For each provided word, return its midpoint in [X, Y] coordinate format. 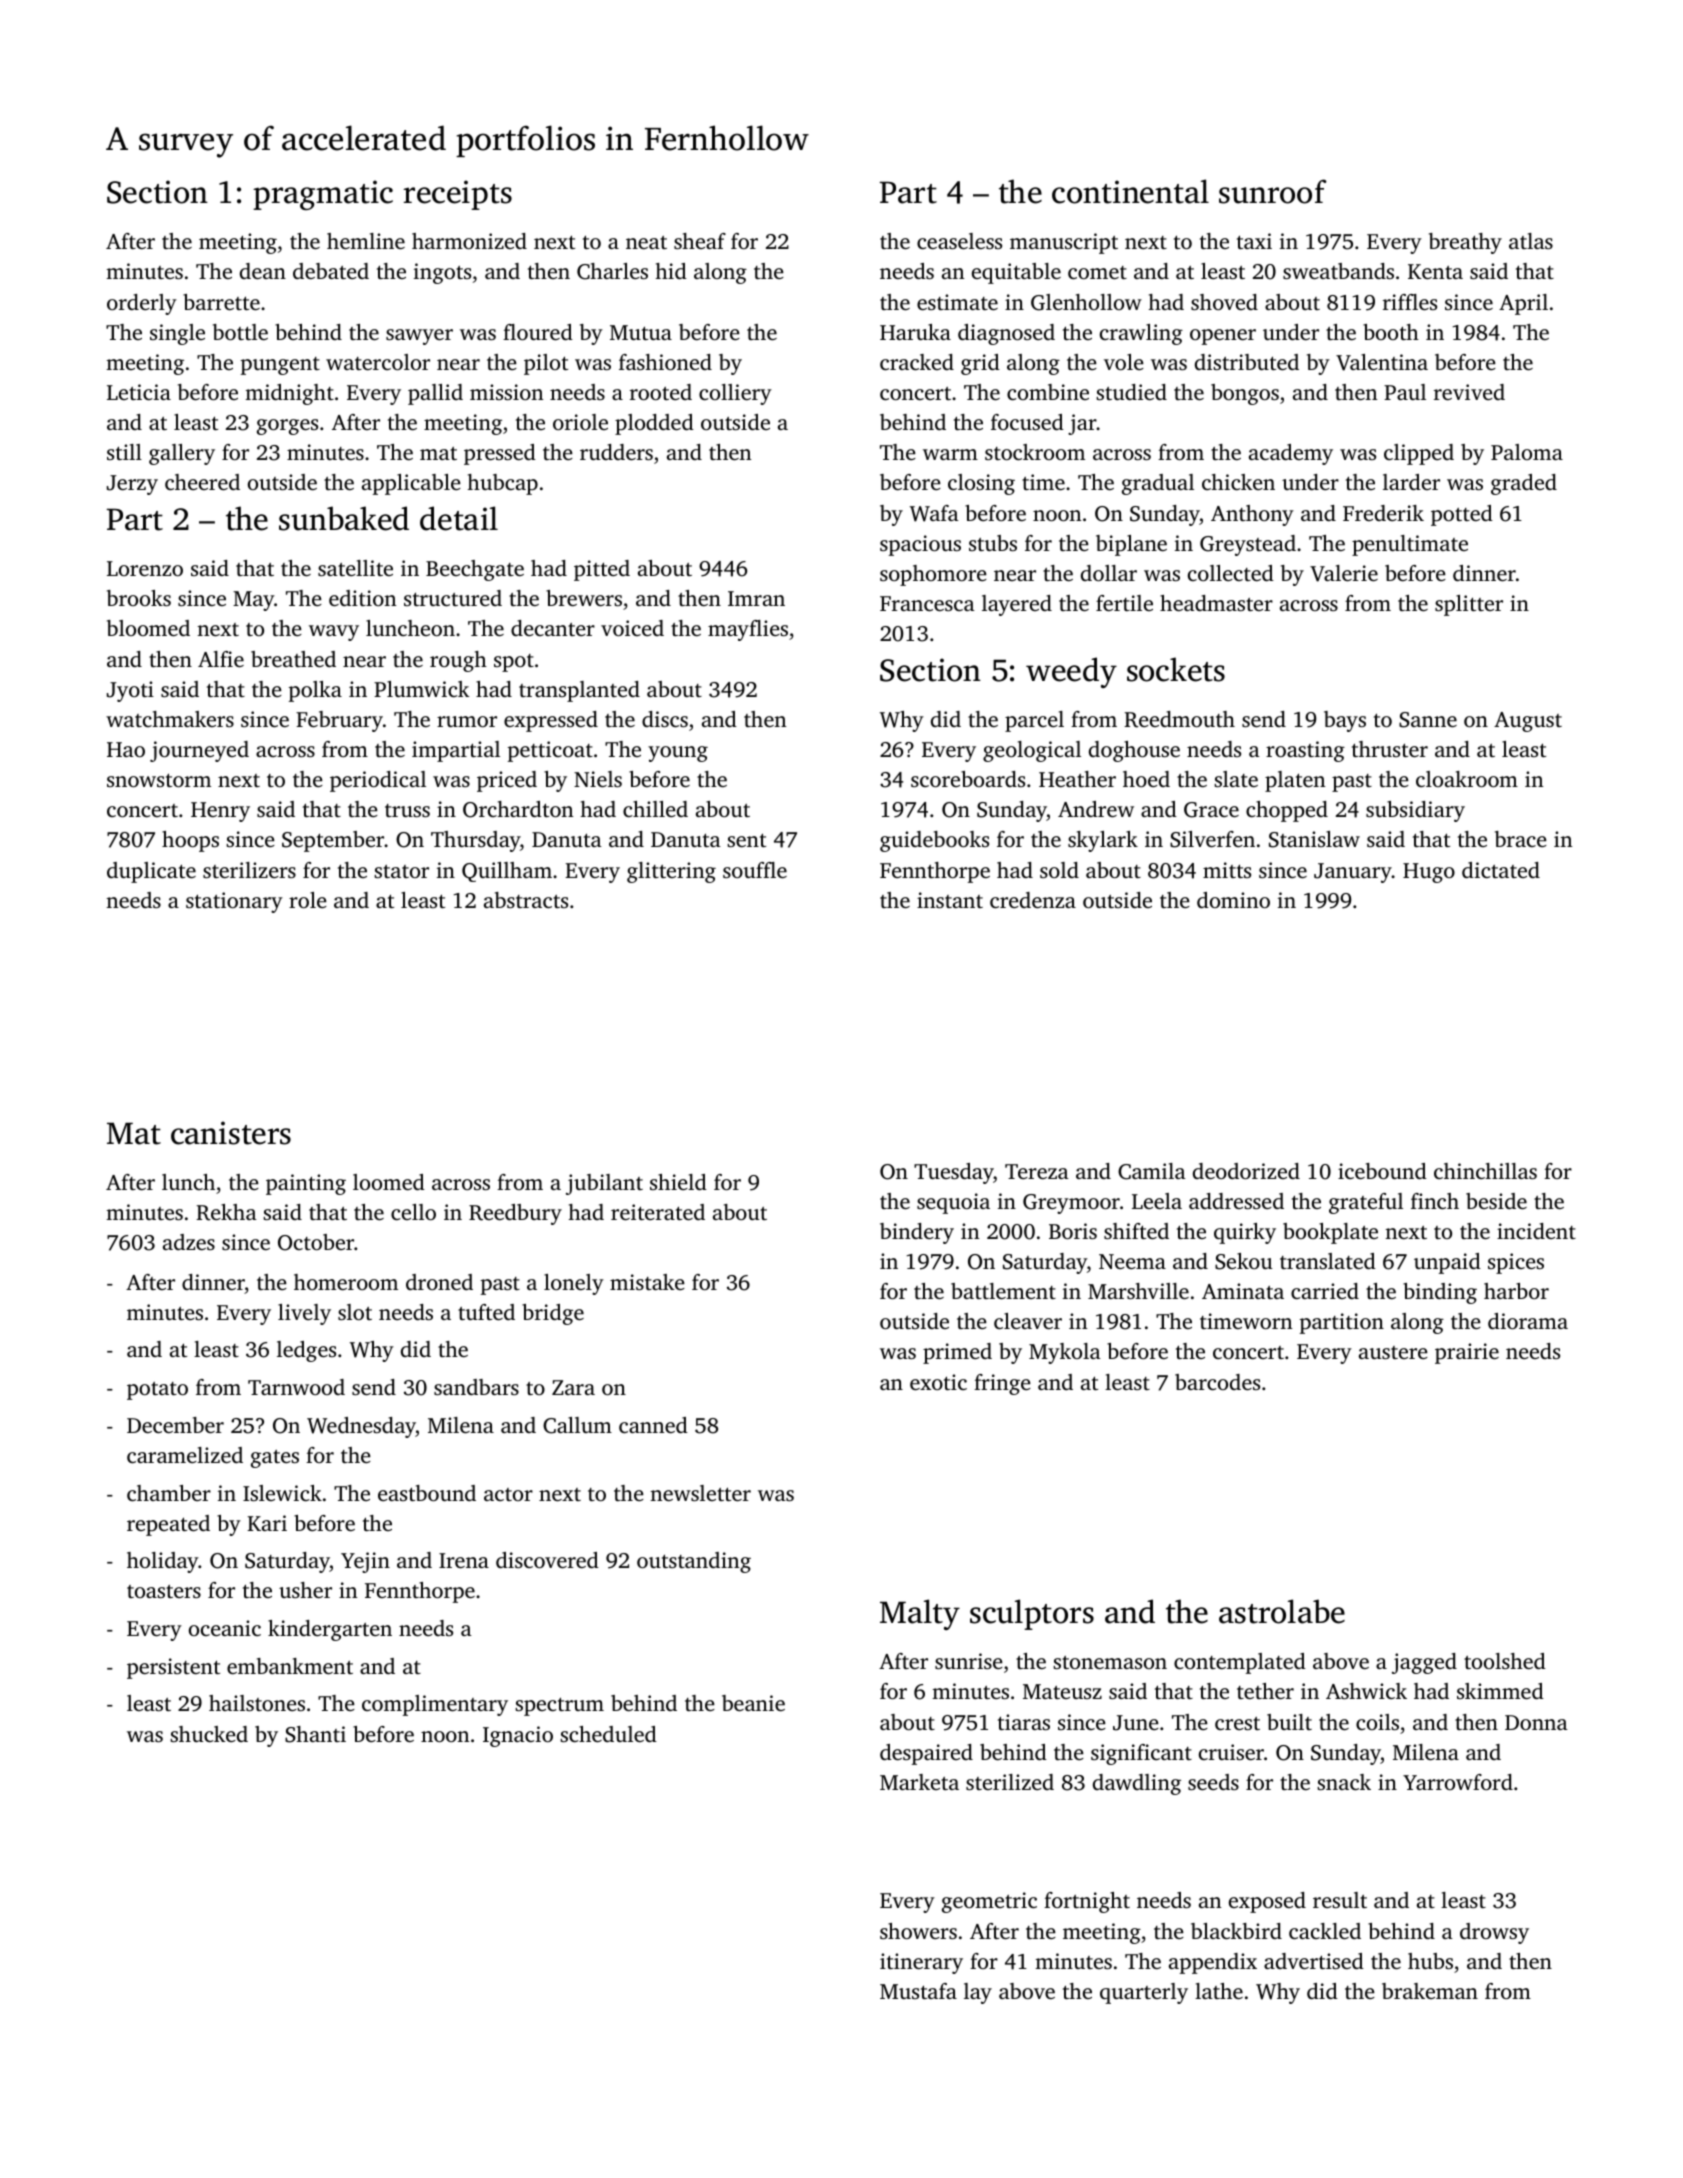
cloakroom [1467, 779]
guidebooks [934, 841]
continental [1130, 191]
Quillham [507, 872]
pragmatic [323, 195]
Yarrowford [1458, 1782]
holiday [163, 1562]
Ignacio [518, 1736]
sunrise [969, 1661]
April [1523, 304]
